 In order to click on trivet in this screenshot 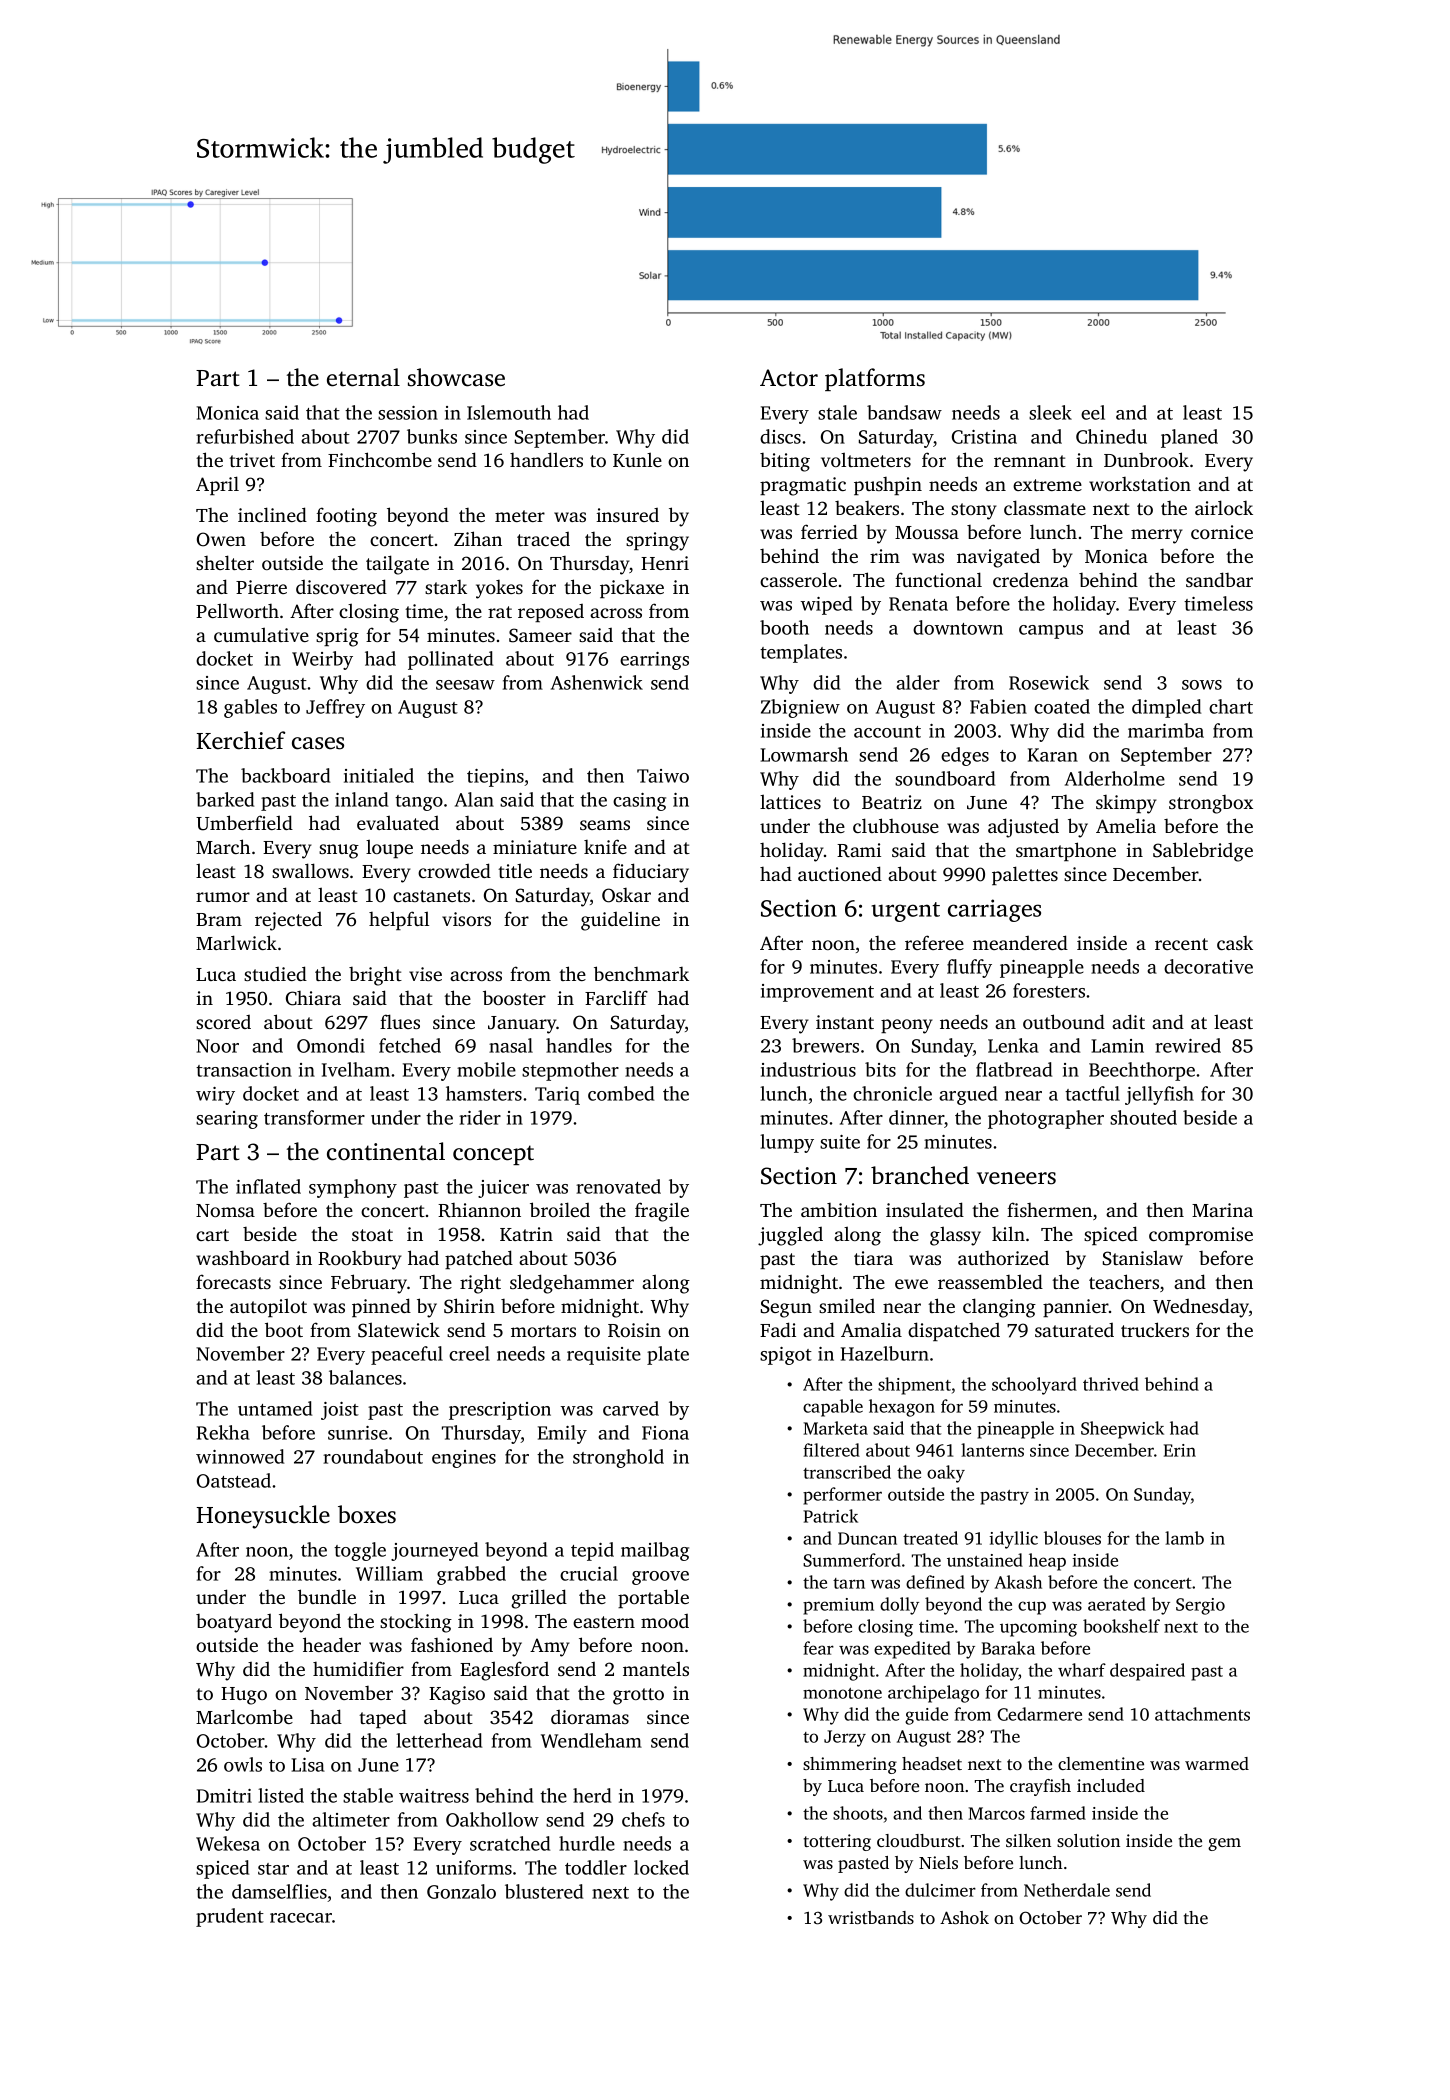, I will do `click(252, 460)`.
